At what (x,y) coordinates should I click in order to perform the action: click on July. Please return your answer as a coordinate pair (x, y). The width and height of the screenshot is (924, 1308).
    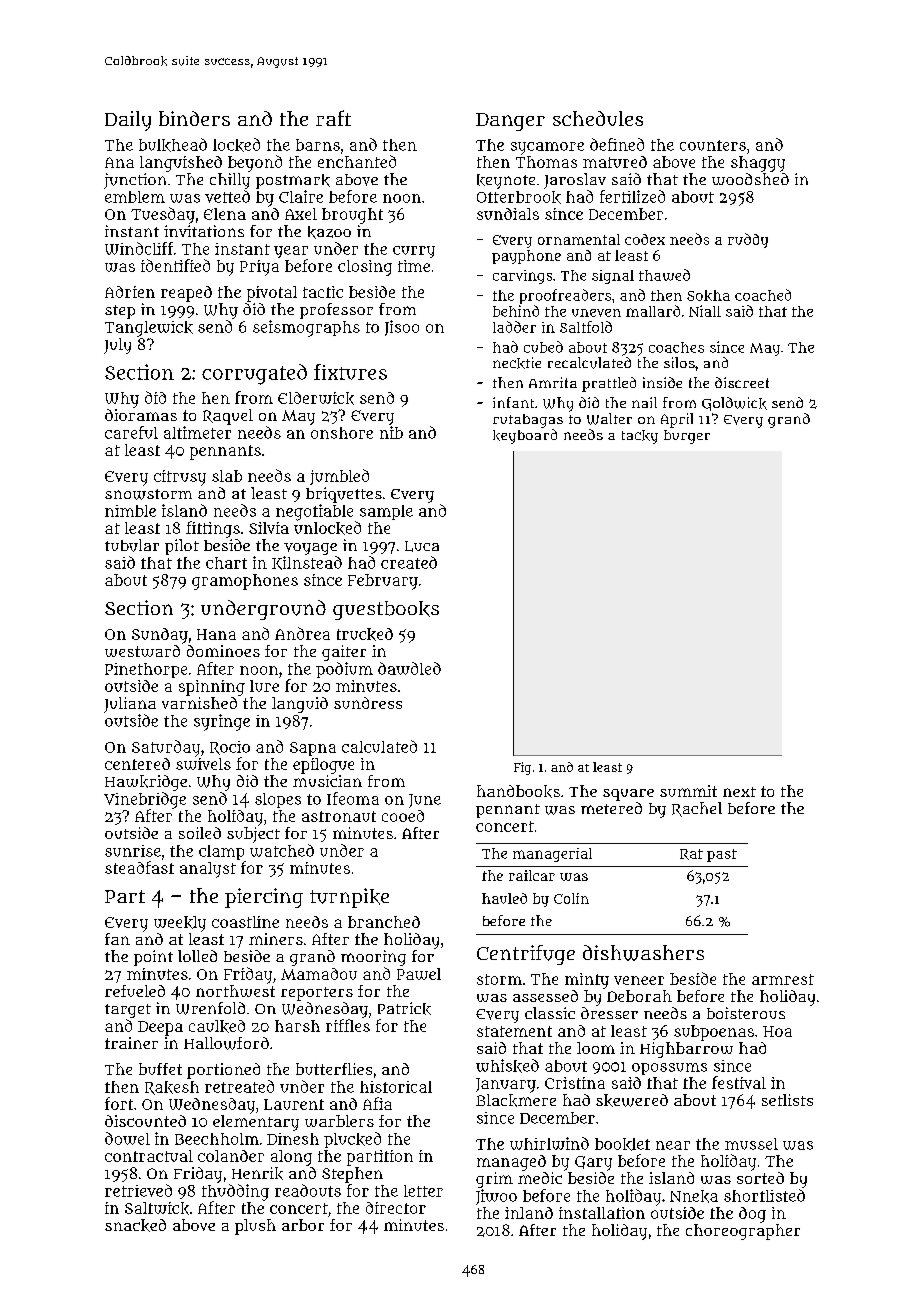
    Looking at the image, I should click on (117, 346).
